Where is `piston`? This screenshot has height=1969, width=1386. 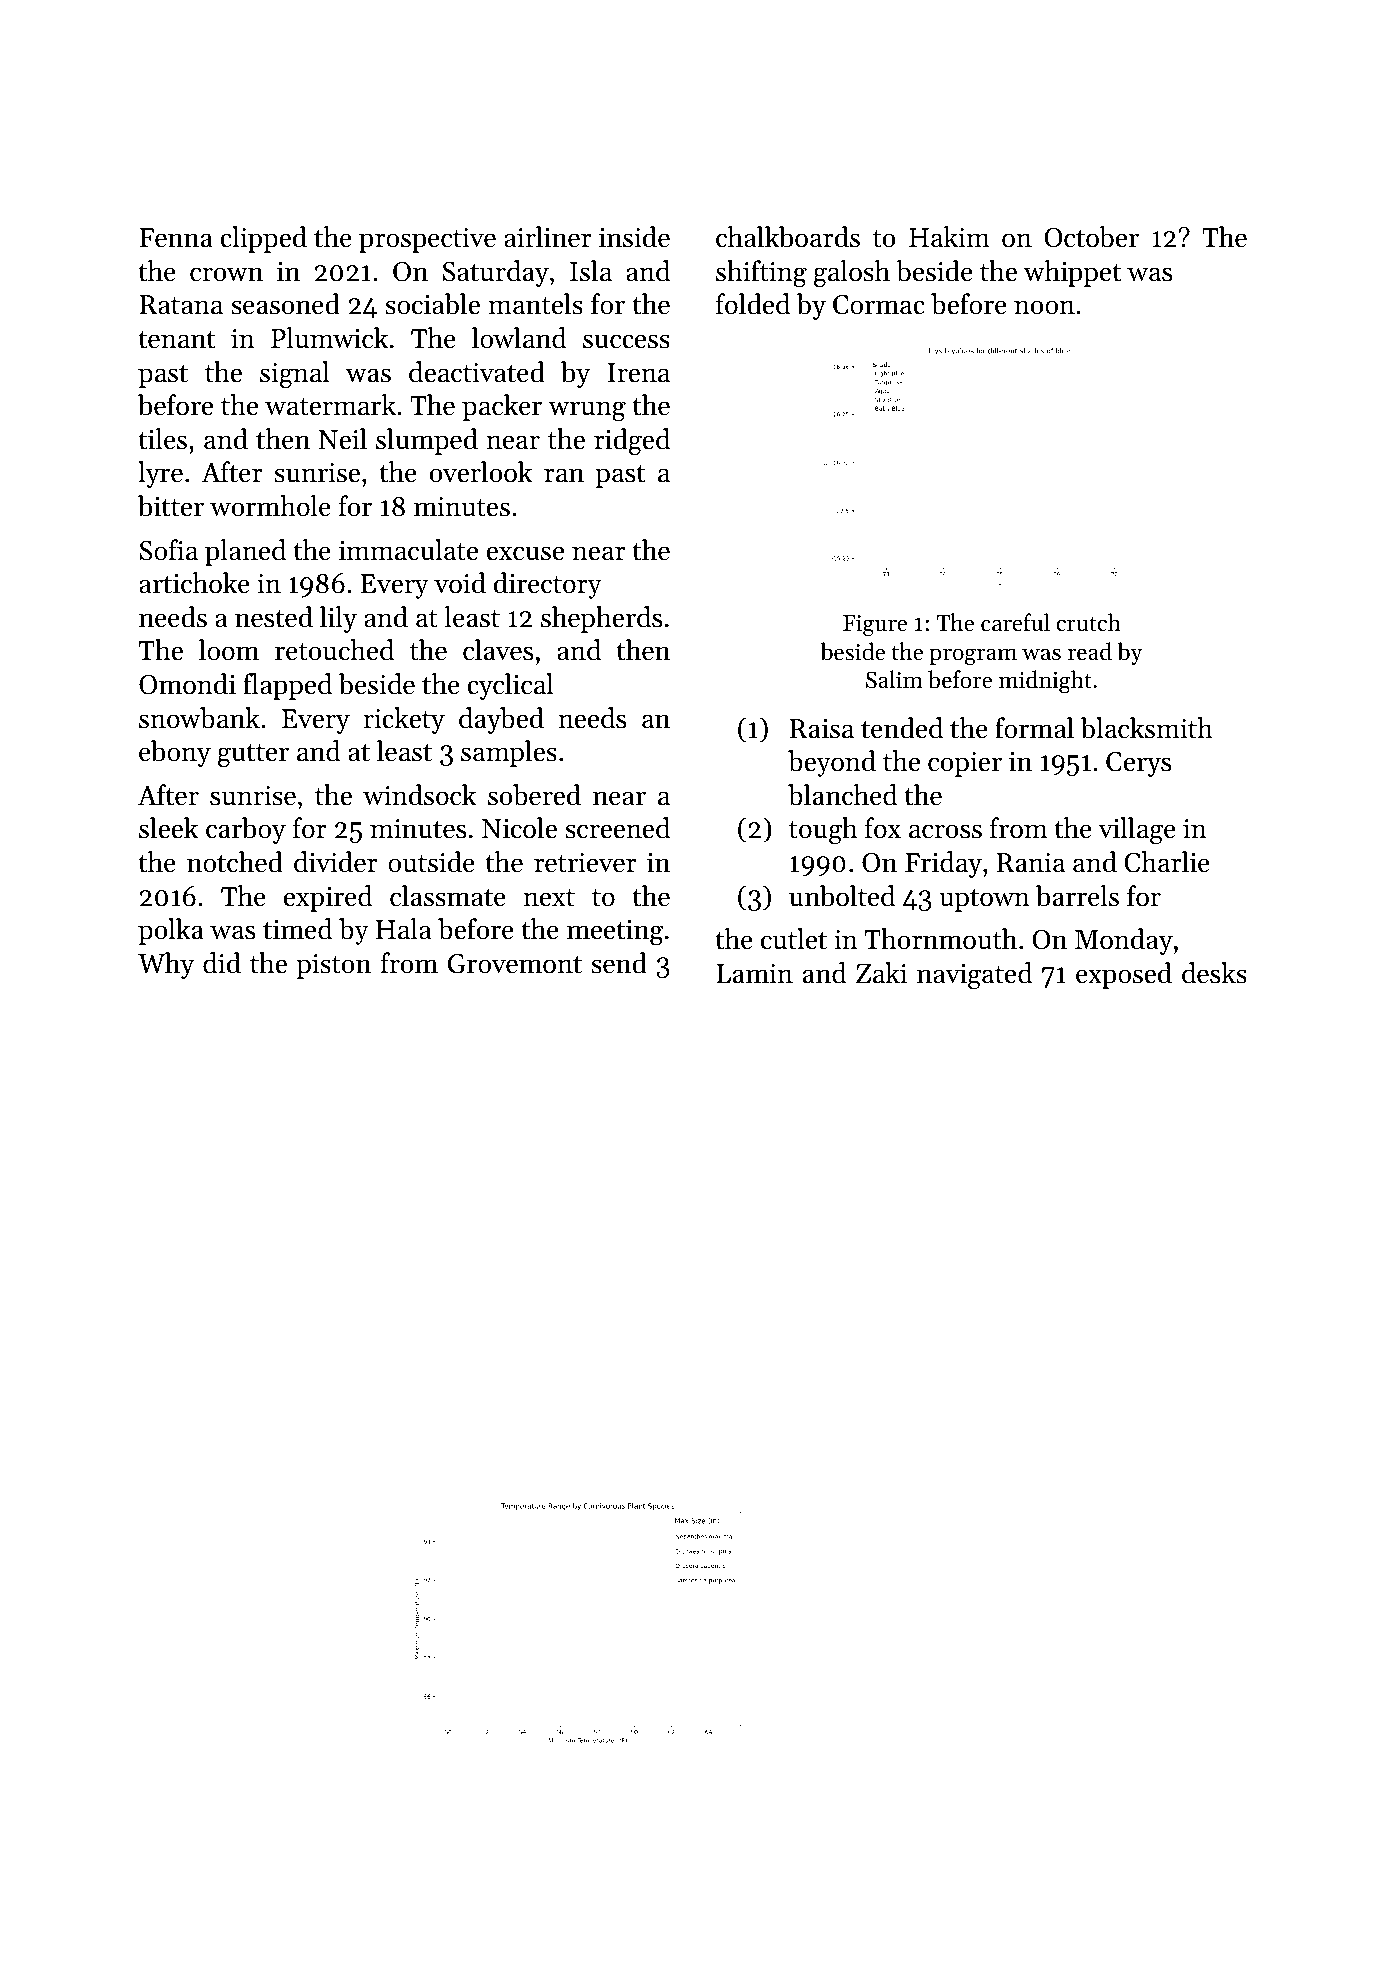
piston is located at coordinates (333, 966).
